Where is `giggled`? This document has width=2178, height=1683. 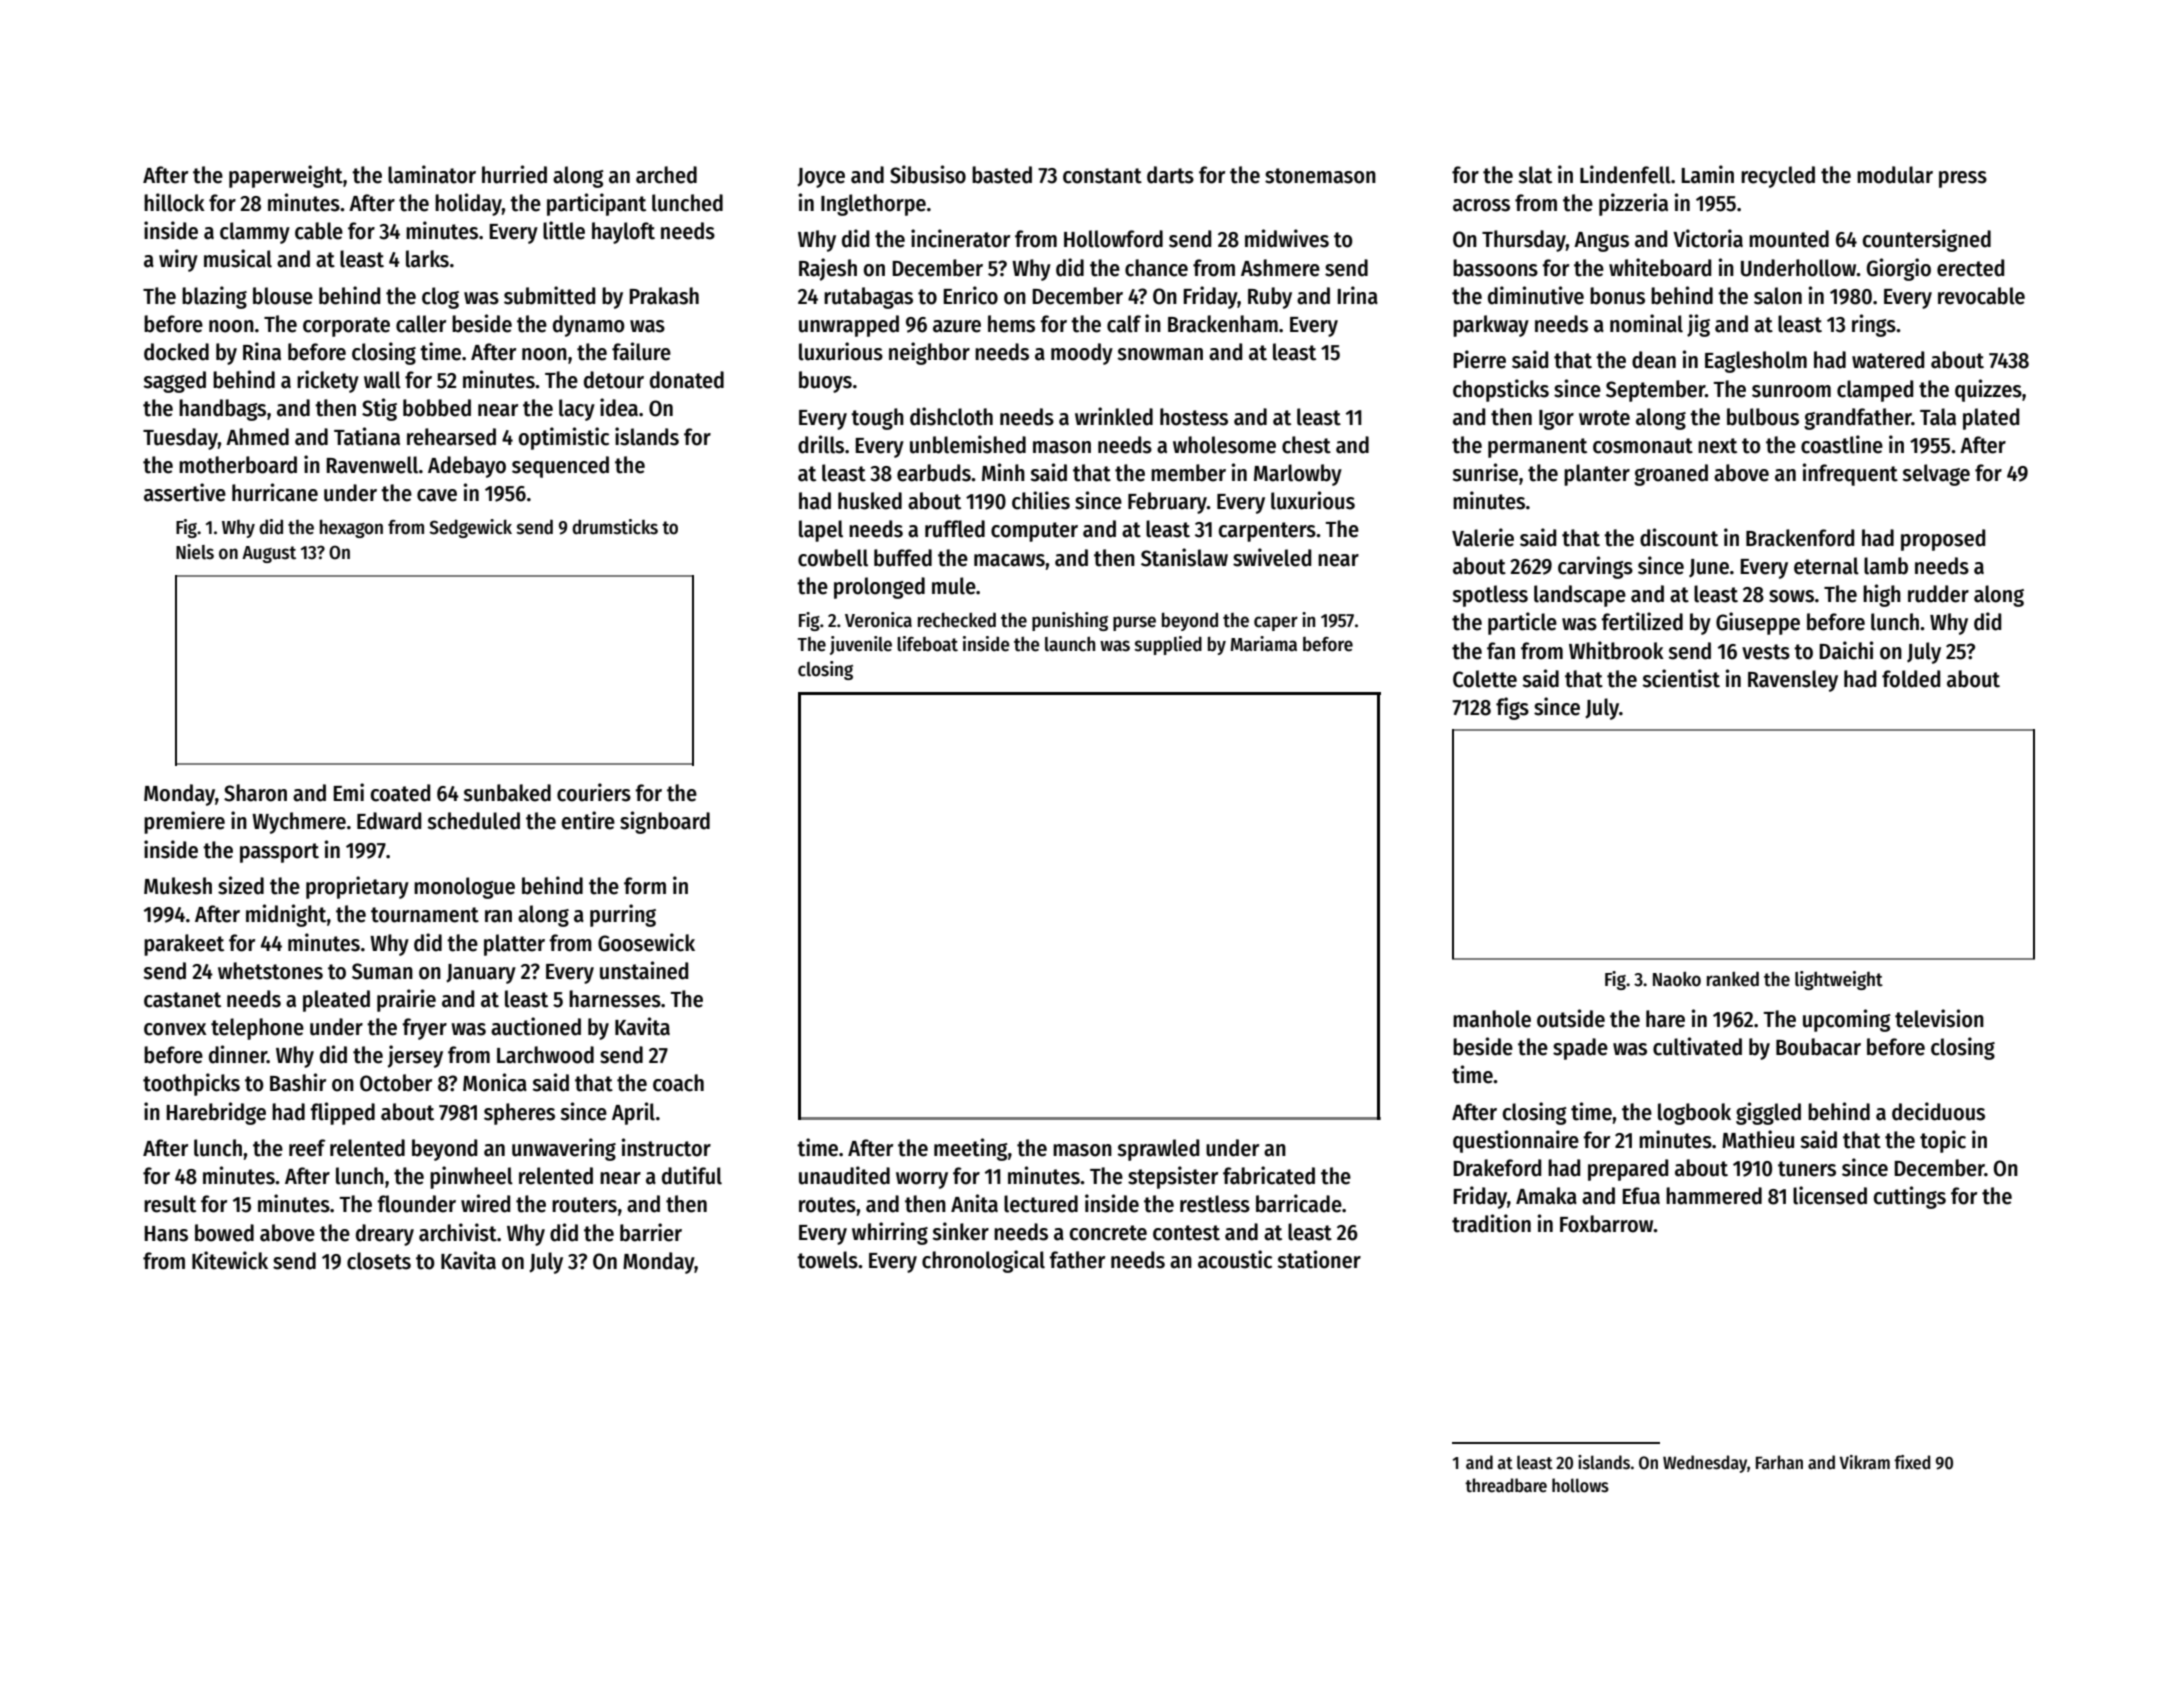
giggled is located at coordinates (1768, 1113).
